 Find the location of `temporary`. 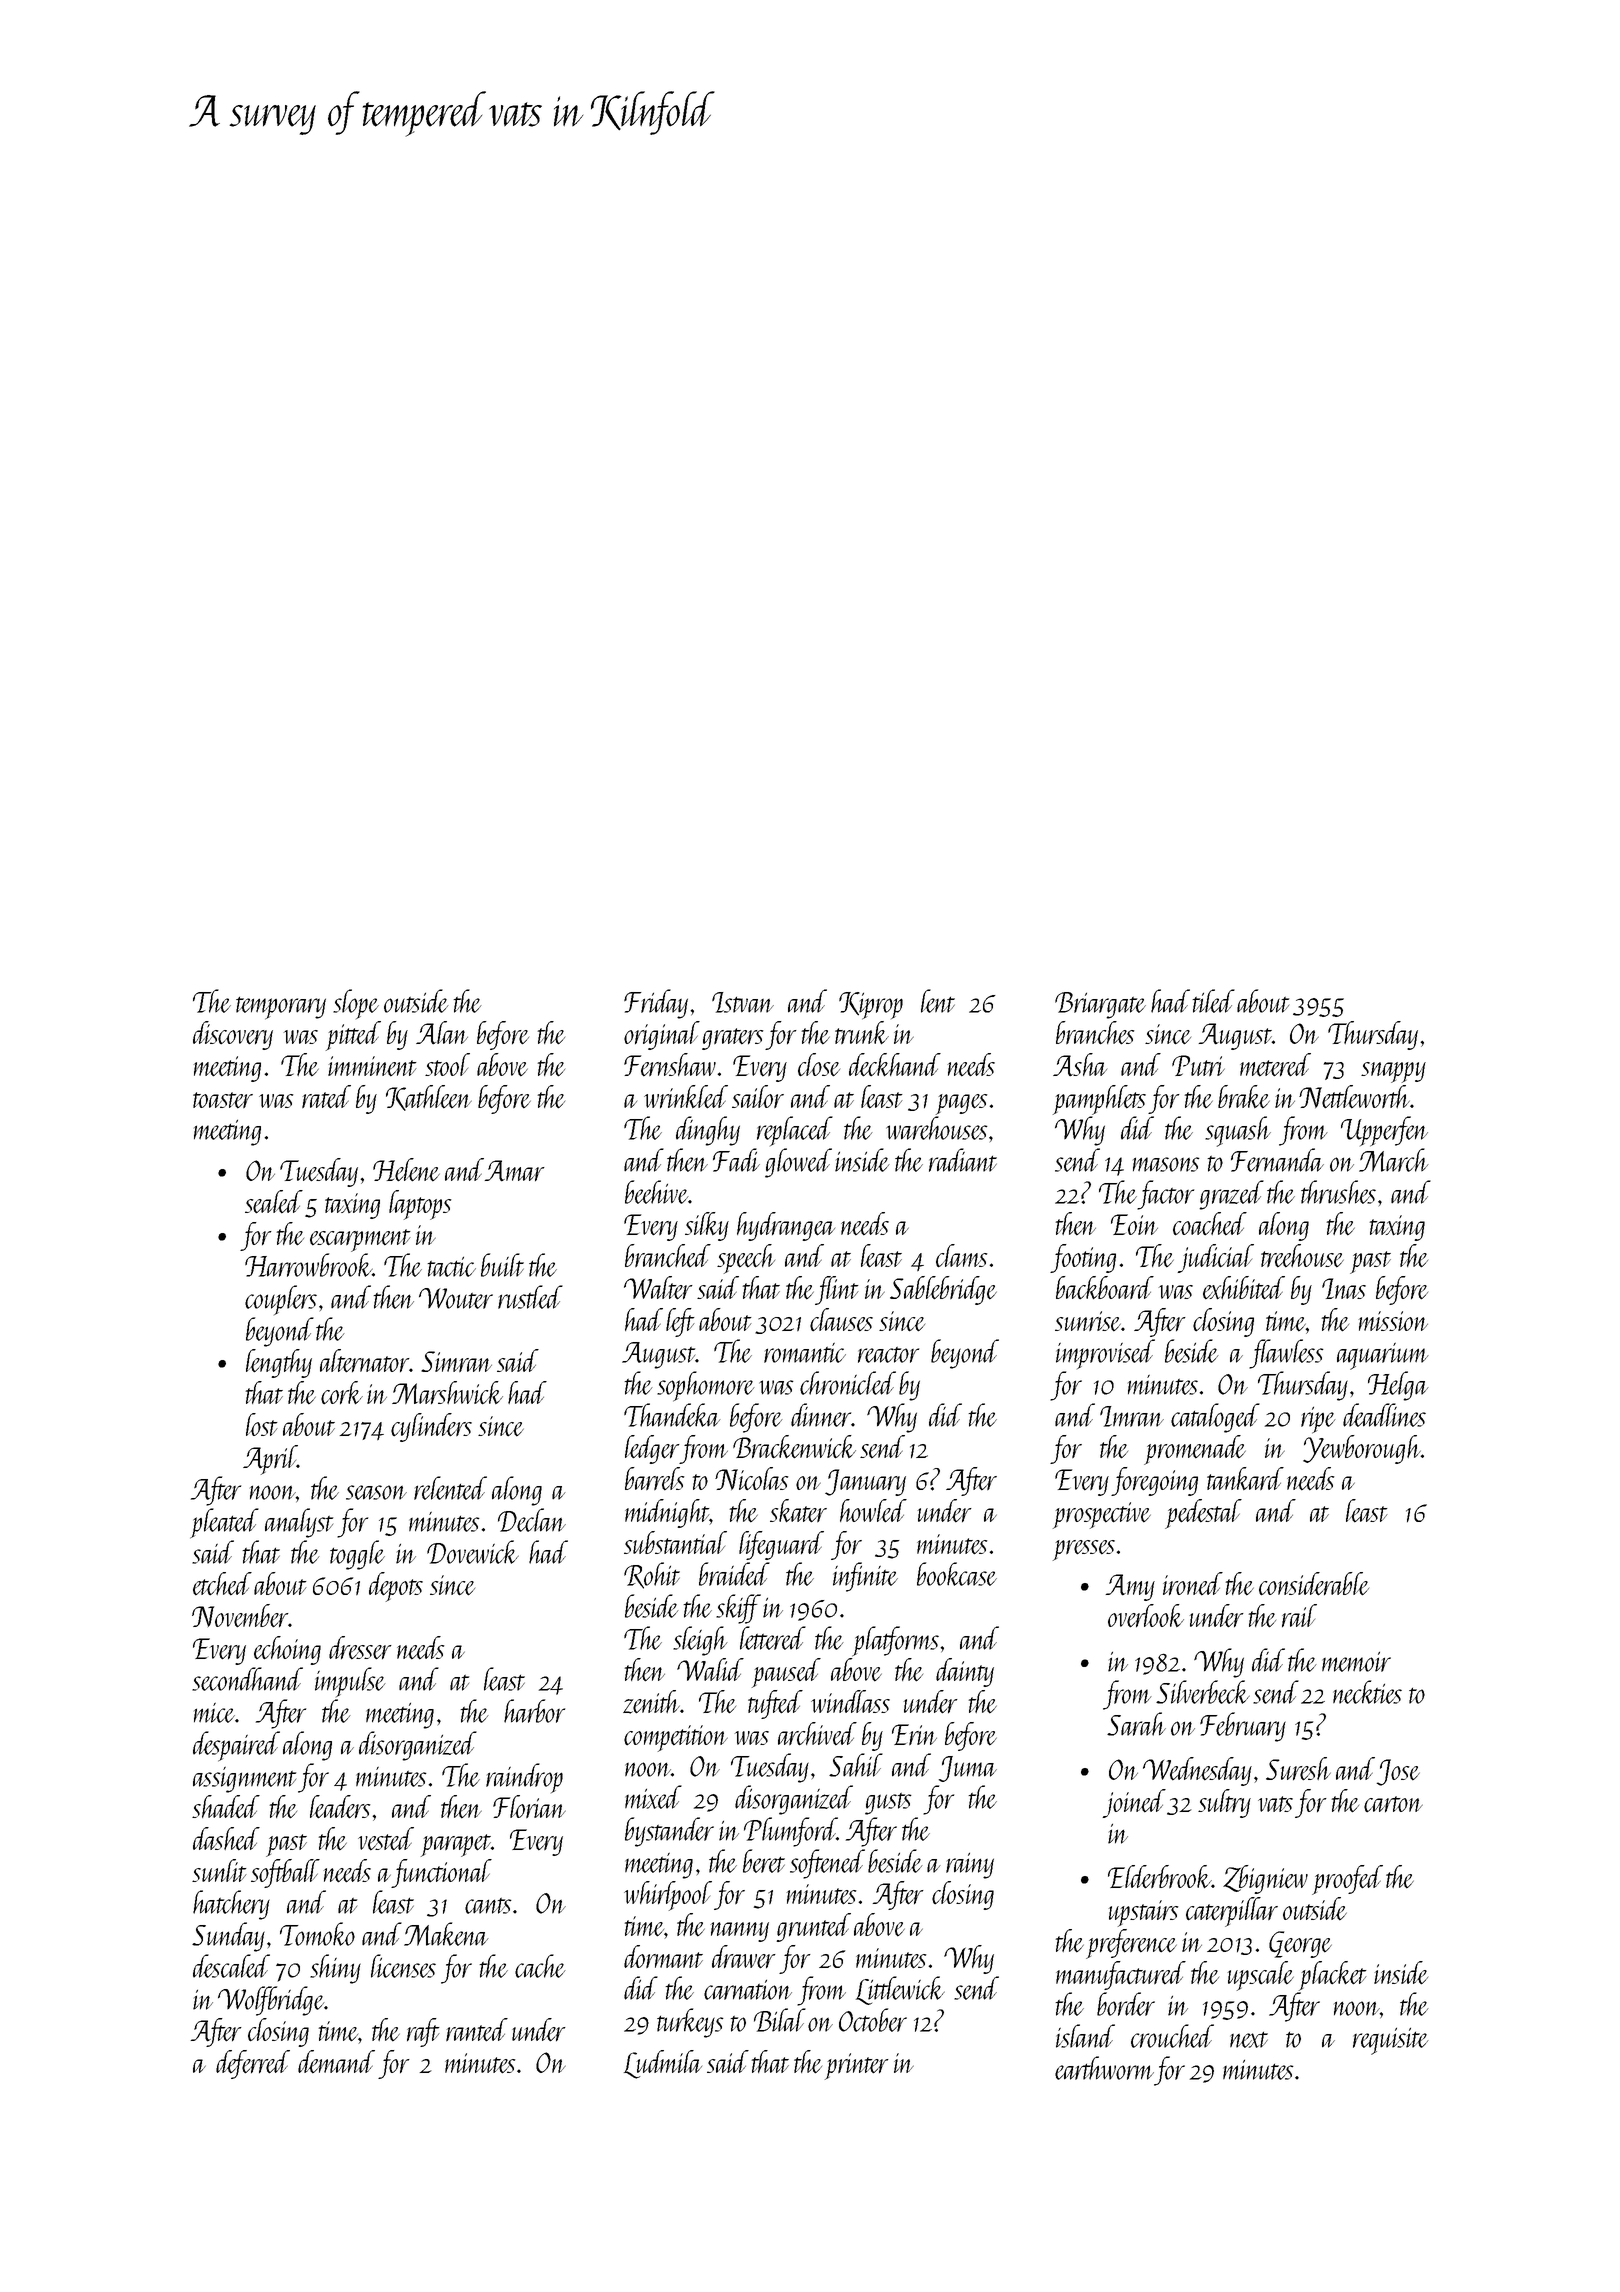

temporary is located at coordinates (281, 1008).
